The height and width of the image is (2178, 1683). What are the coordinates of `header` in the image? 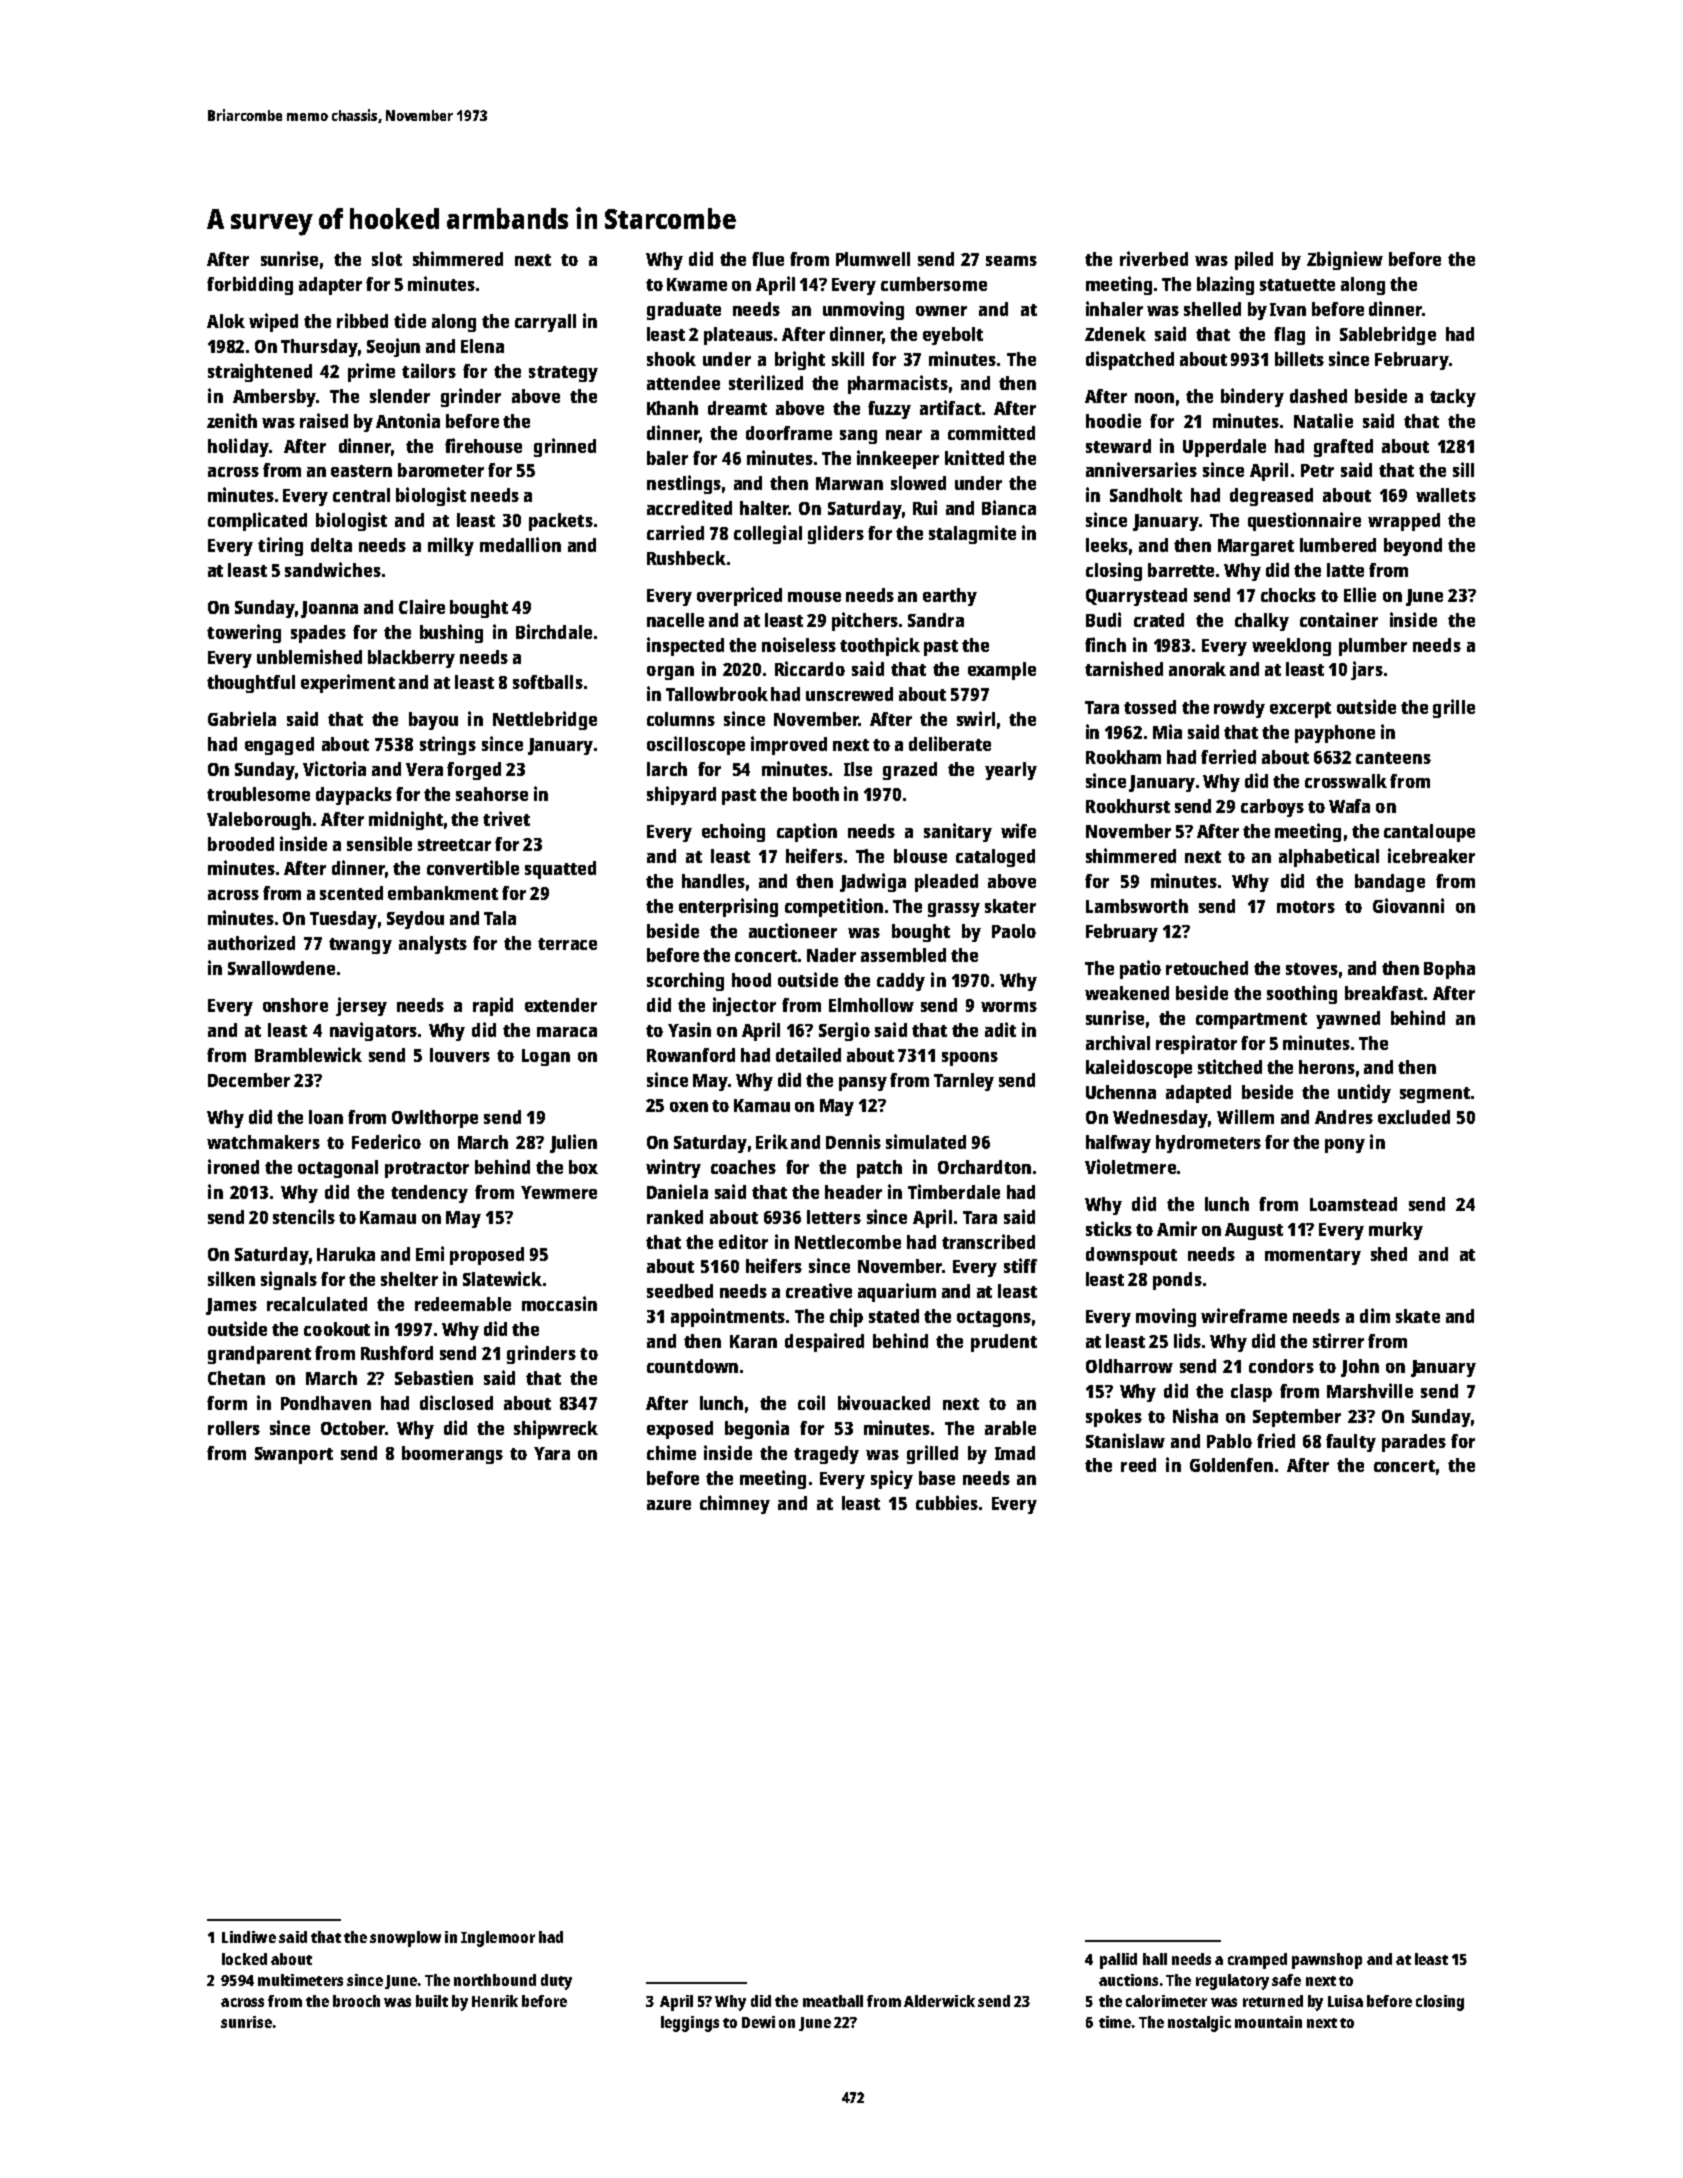 It's located at (853, 1192).
